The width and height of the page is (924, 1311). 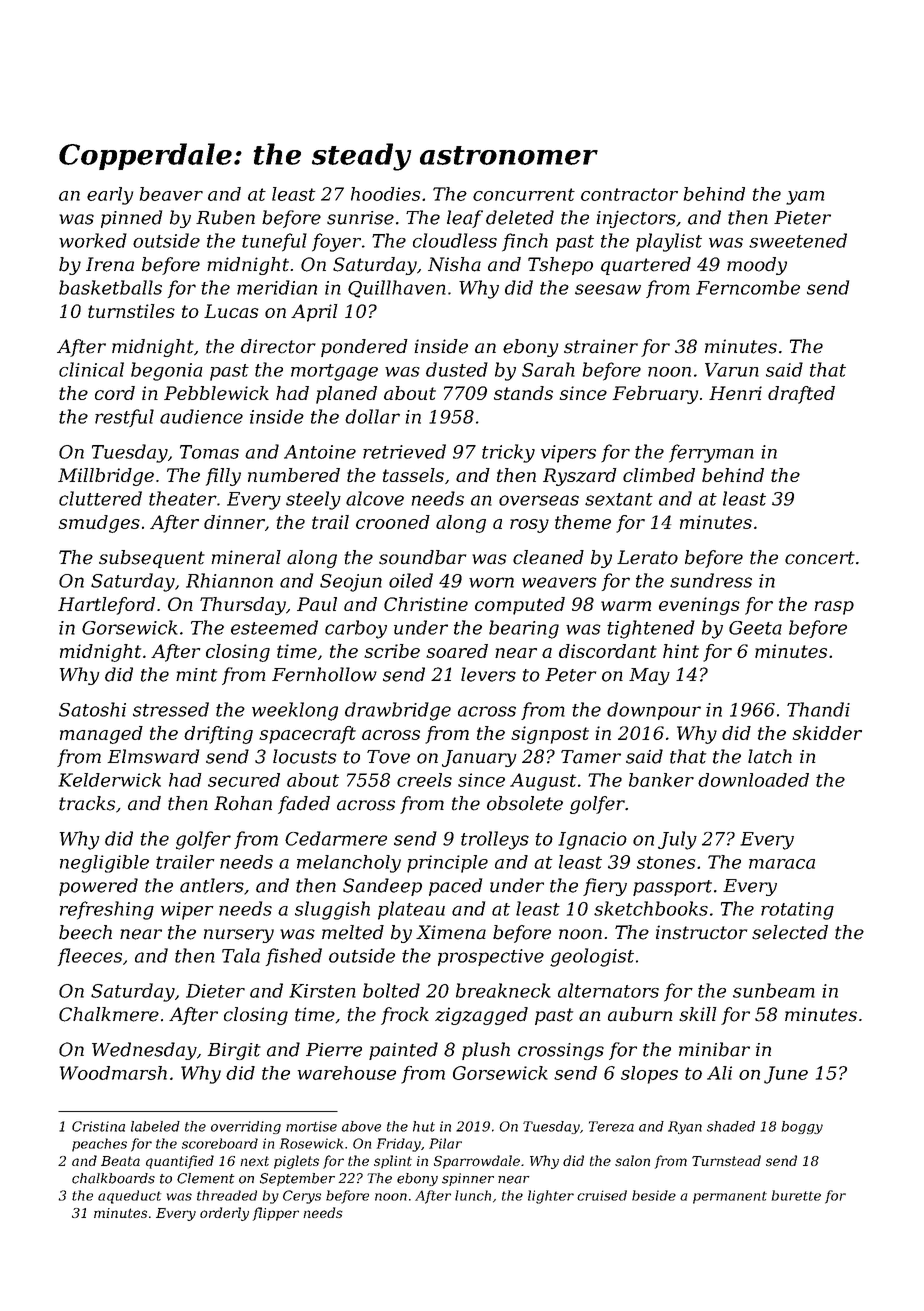 I want to click on overriding, so click(x=246, y=1127).
